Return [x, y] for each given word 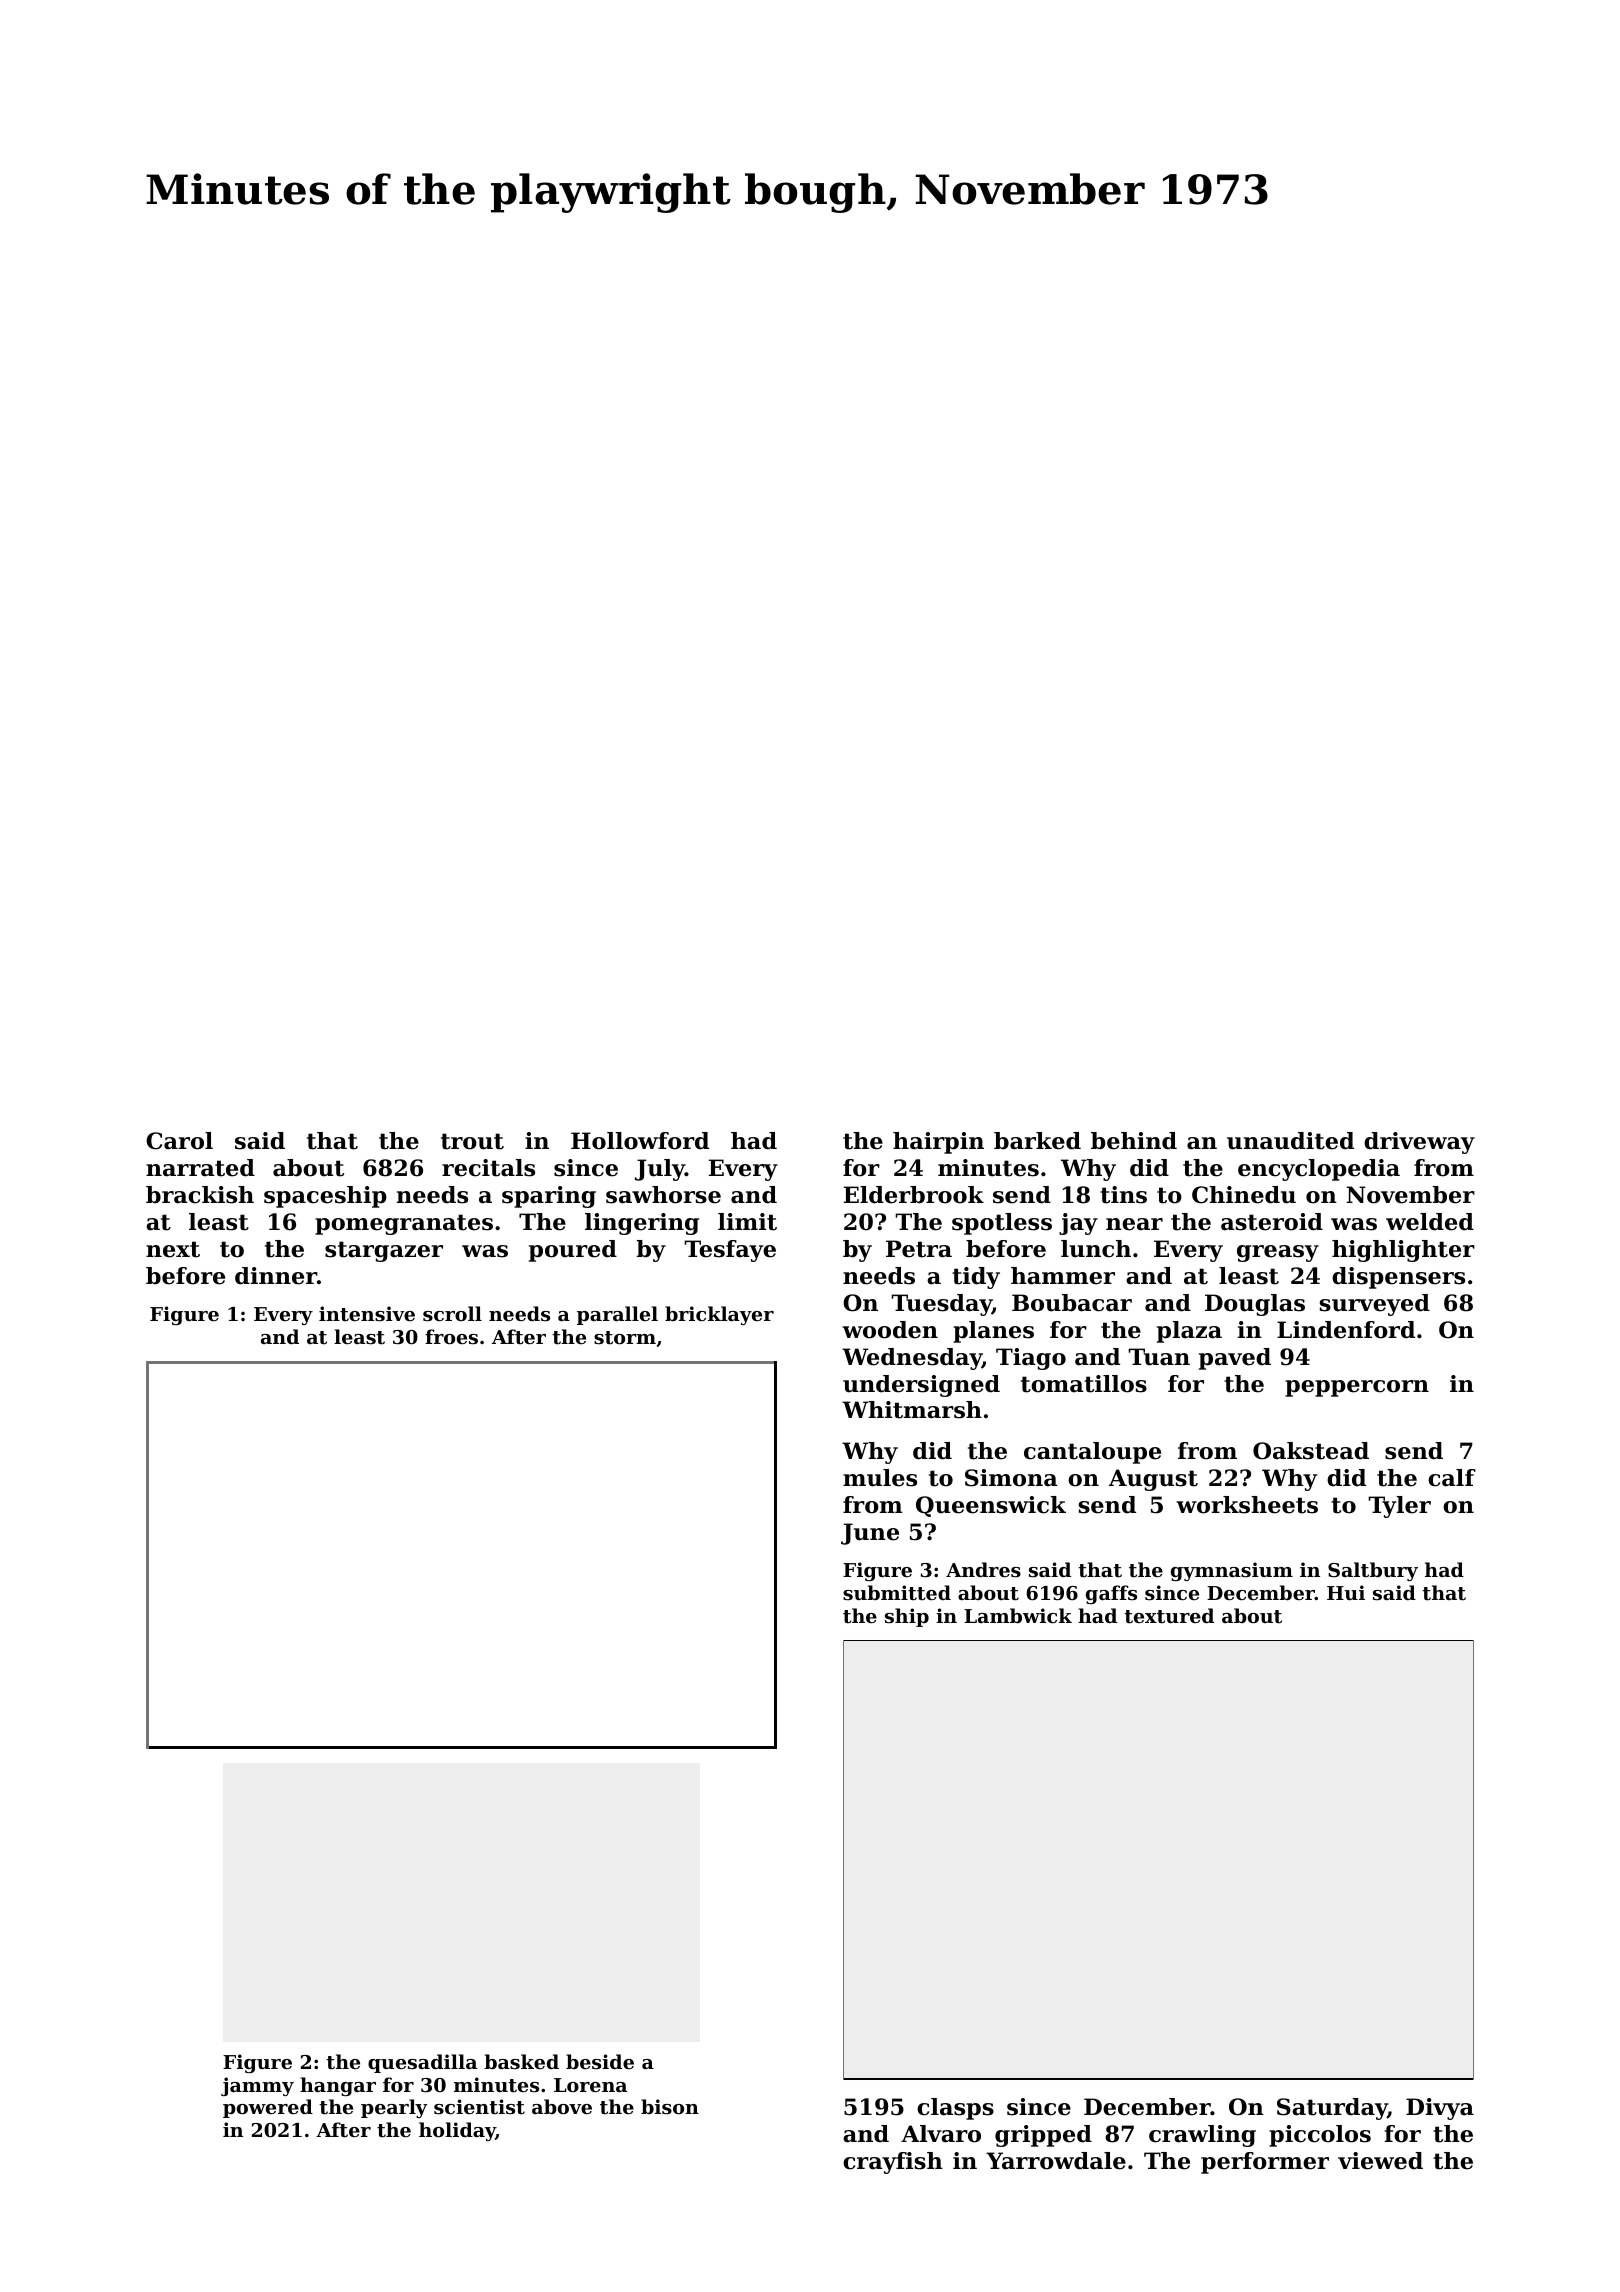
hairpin [938, 1143]
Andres [983, 1570]
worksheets [1247, 1505]
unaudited [1290, 1141]
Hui [1346, 1592]
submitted [897, 1593]
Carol [179, 1141]
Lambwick [1018, 1615]
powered [268, 2108]
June [870, 1534]
